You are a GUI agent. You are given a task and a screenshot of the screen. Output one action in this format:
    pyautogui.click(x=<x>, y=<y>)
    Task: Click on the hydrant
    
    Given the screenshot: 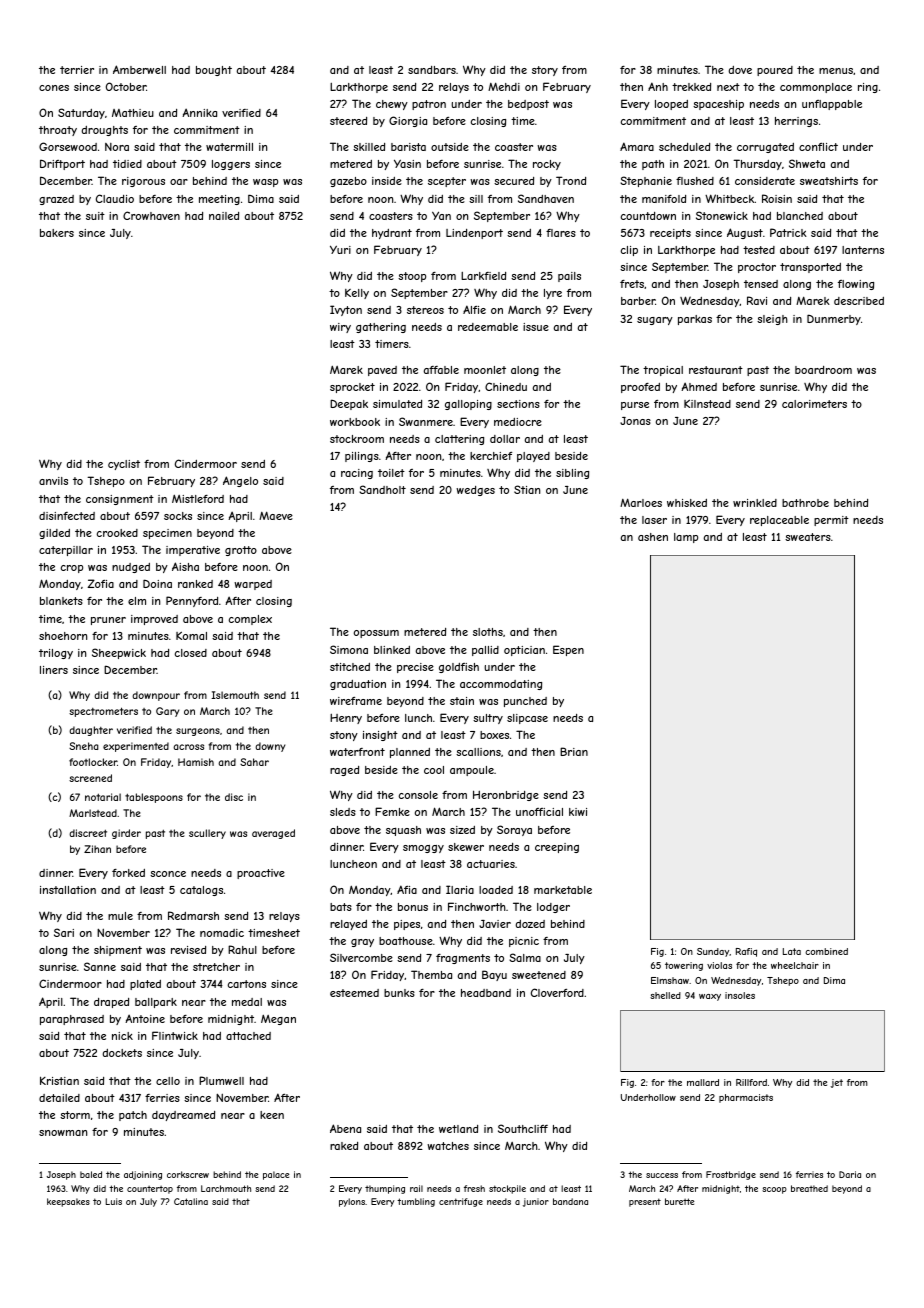 What is the action you would take?
    pyautogui.click(x=392, y=234)
